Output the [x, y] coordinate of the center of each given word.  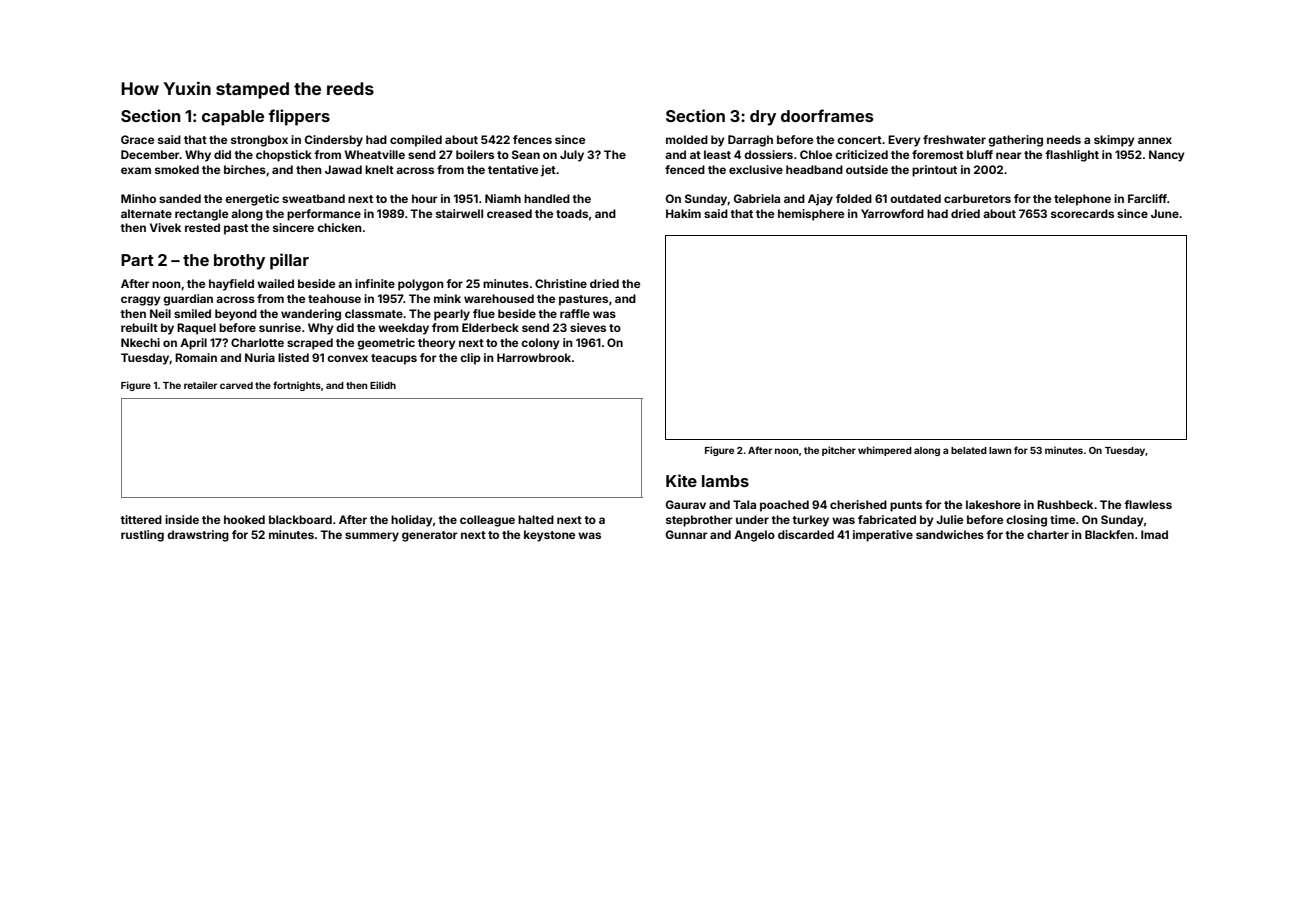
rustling [142, 536]
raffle [575, 313]
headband [814, 169]
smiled [192, 313]
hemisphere [811, 215]
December [150, 154]
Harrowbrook [534, 357]
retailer [200, 385]
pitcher [839, 451]
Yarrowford [892, 213]
